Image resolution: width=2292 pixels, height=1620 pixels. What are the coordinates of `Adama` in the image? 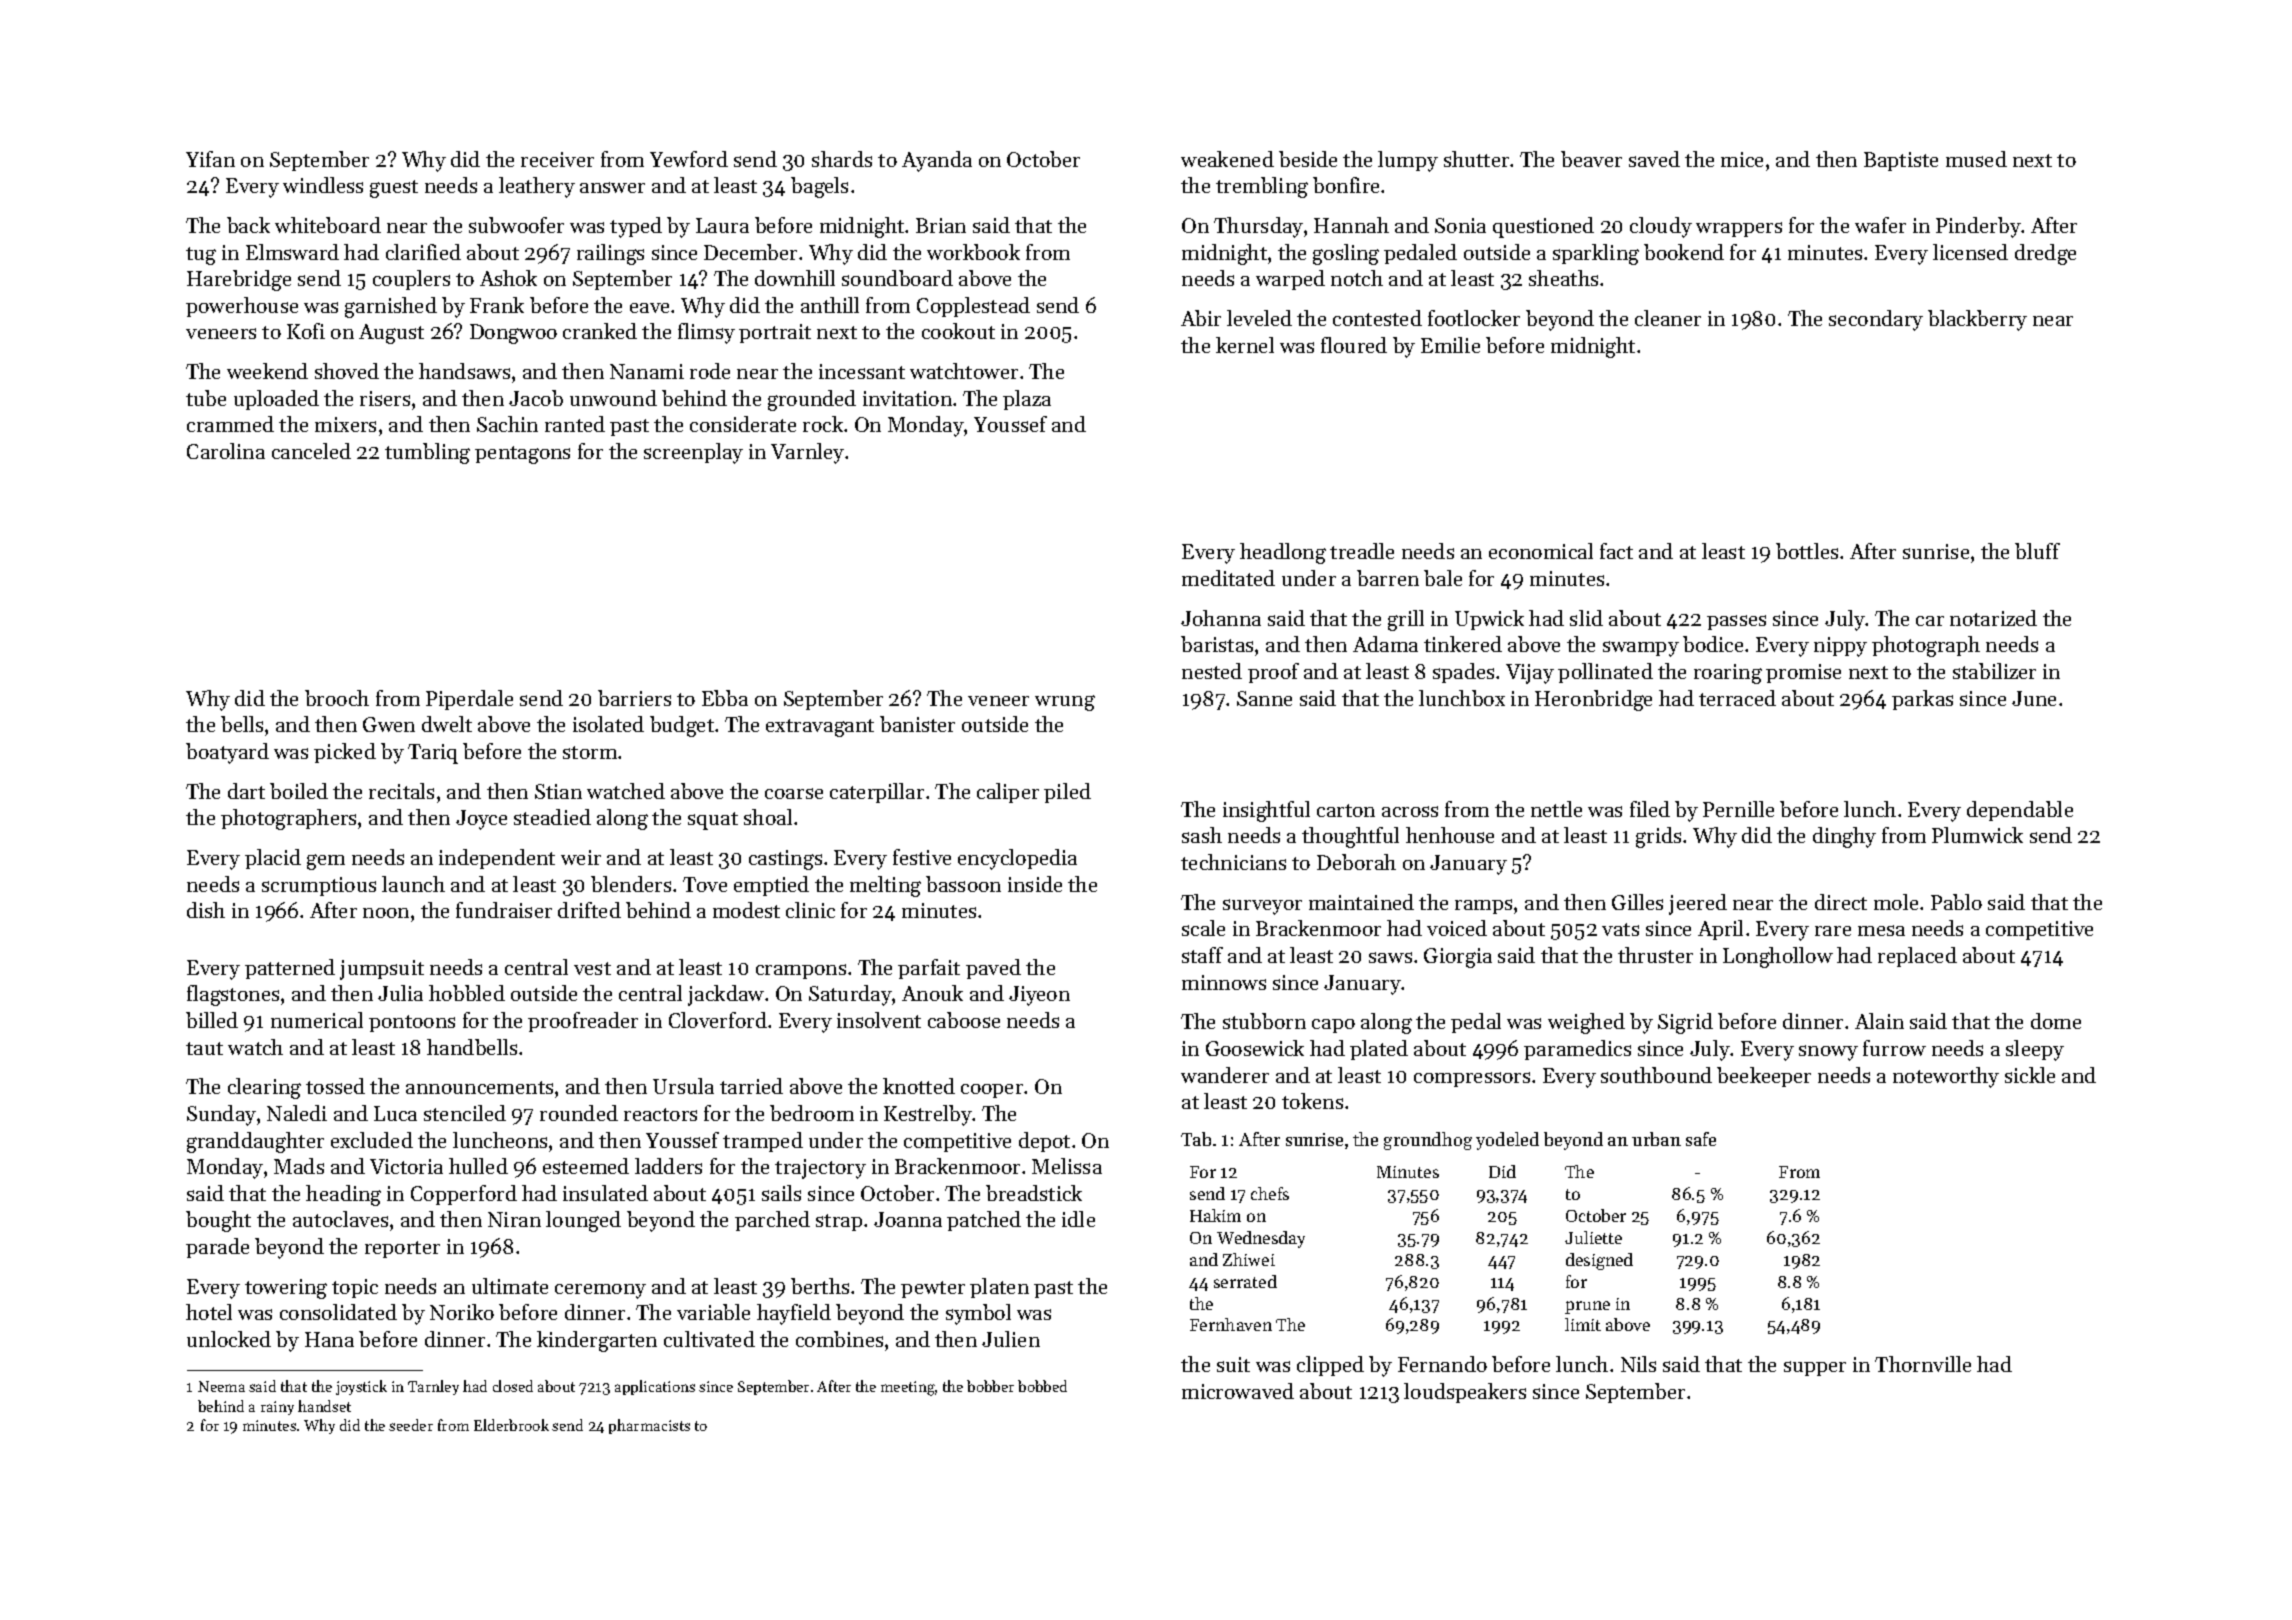 It's located at (1385, 644).
